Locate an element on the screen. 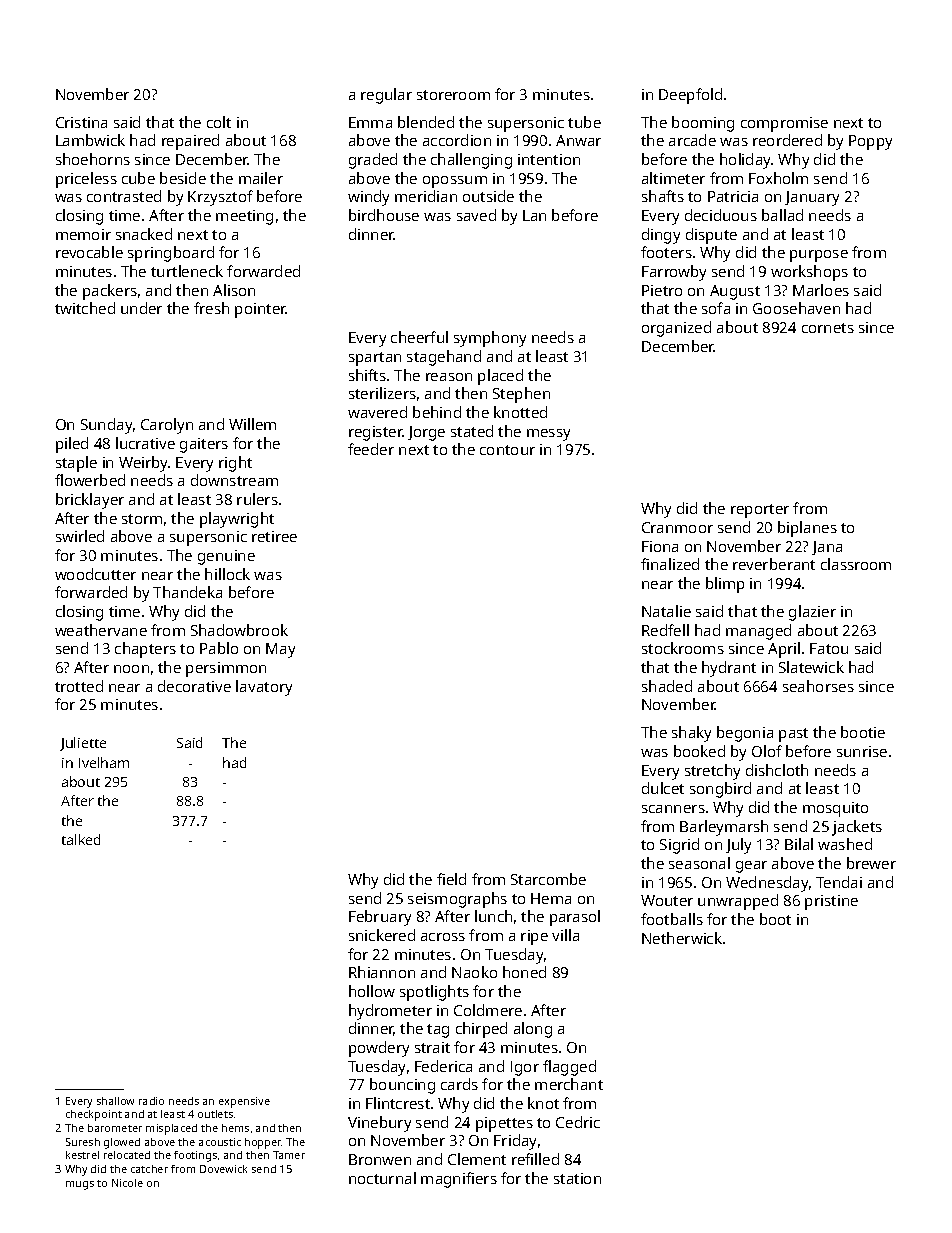  May is located at coordinates (280, 650).
